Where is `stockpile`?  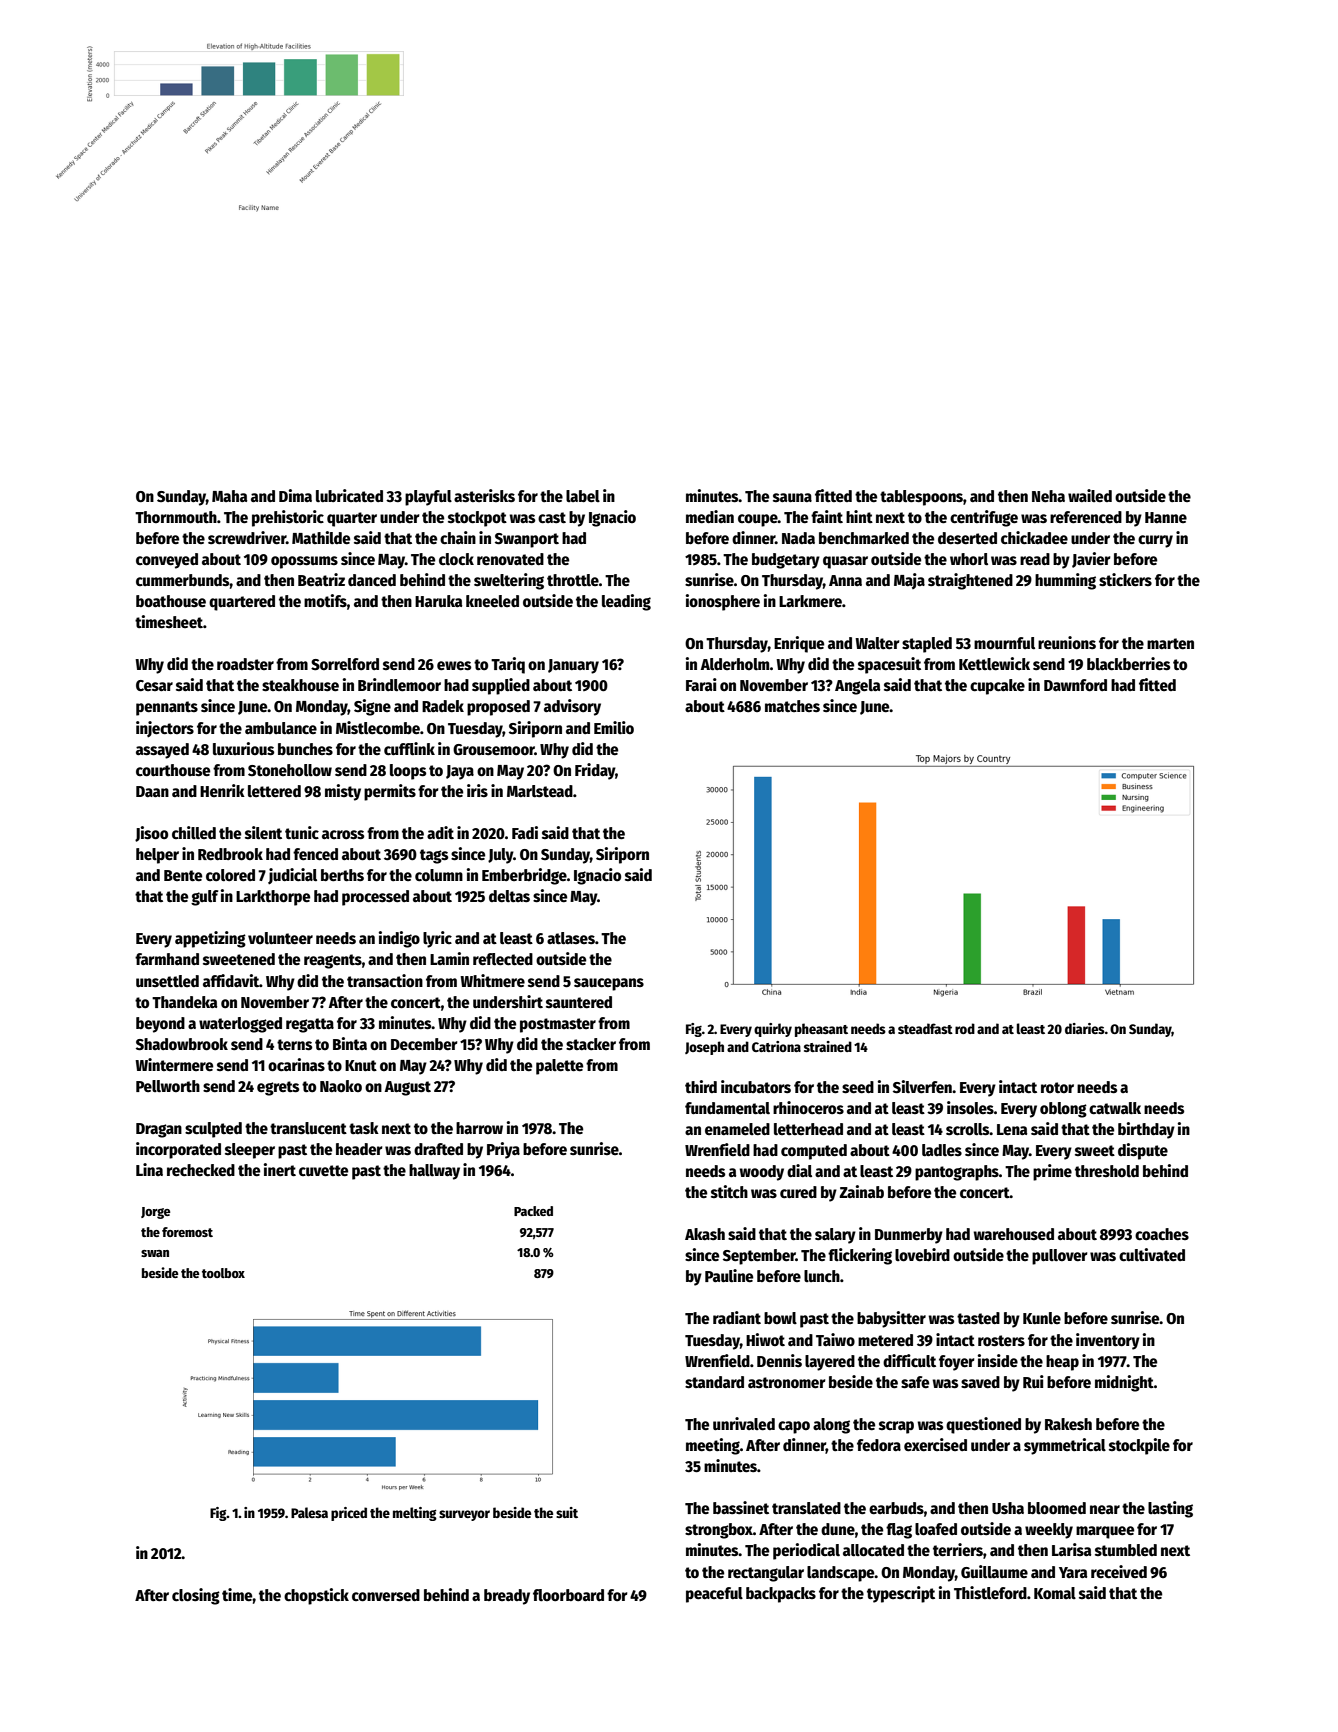 stockpile is located at coordinates (1139, 1446).
